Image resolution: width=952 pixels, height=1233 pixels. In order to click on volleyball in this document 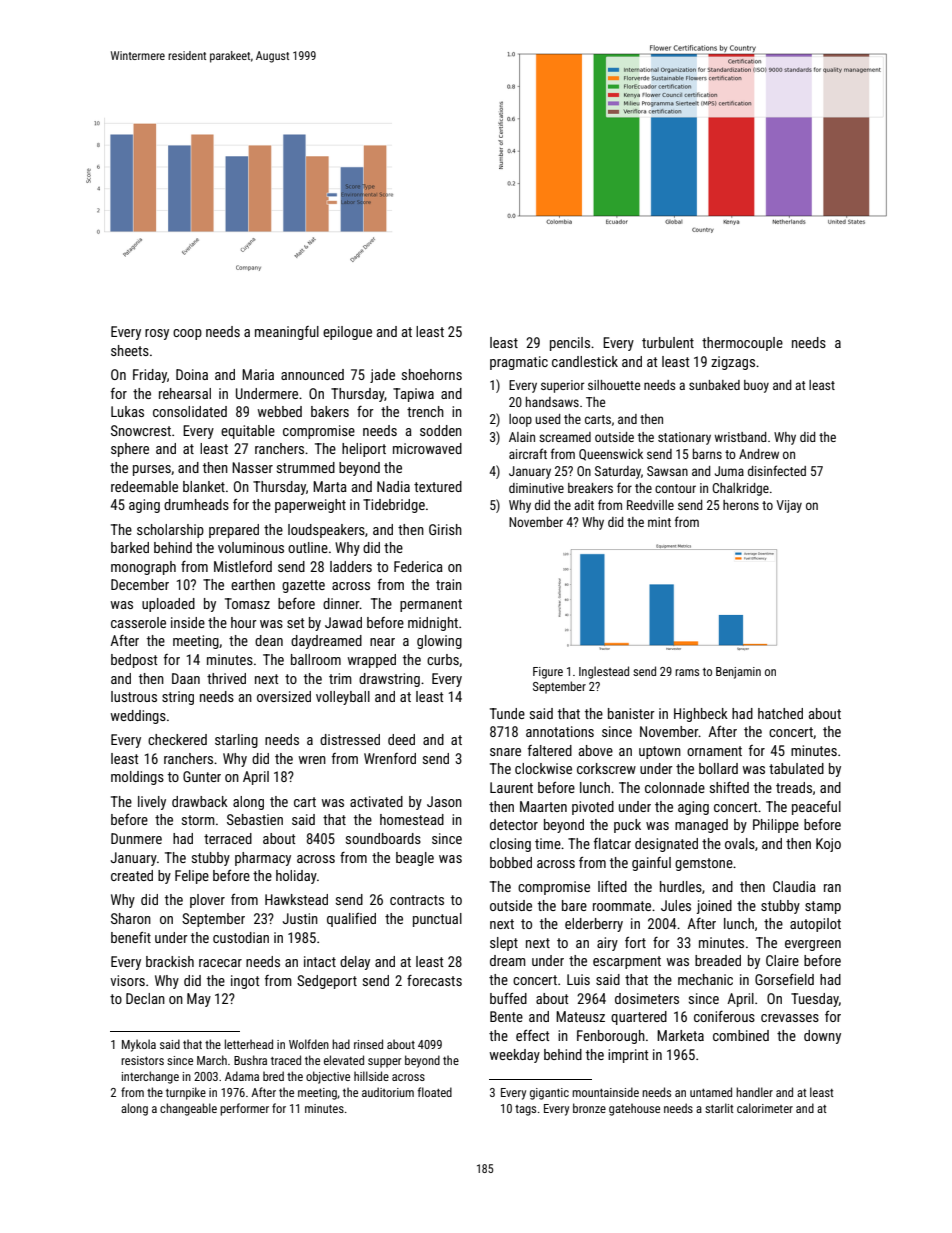, I will do `click(343, 698)`.
